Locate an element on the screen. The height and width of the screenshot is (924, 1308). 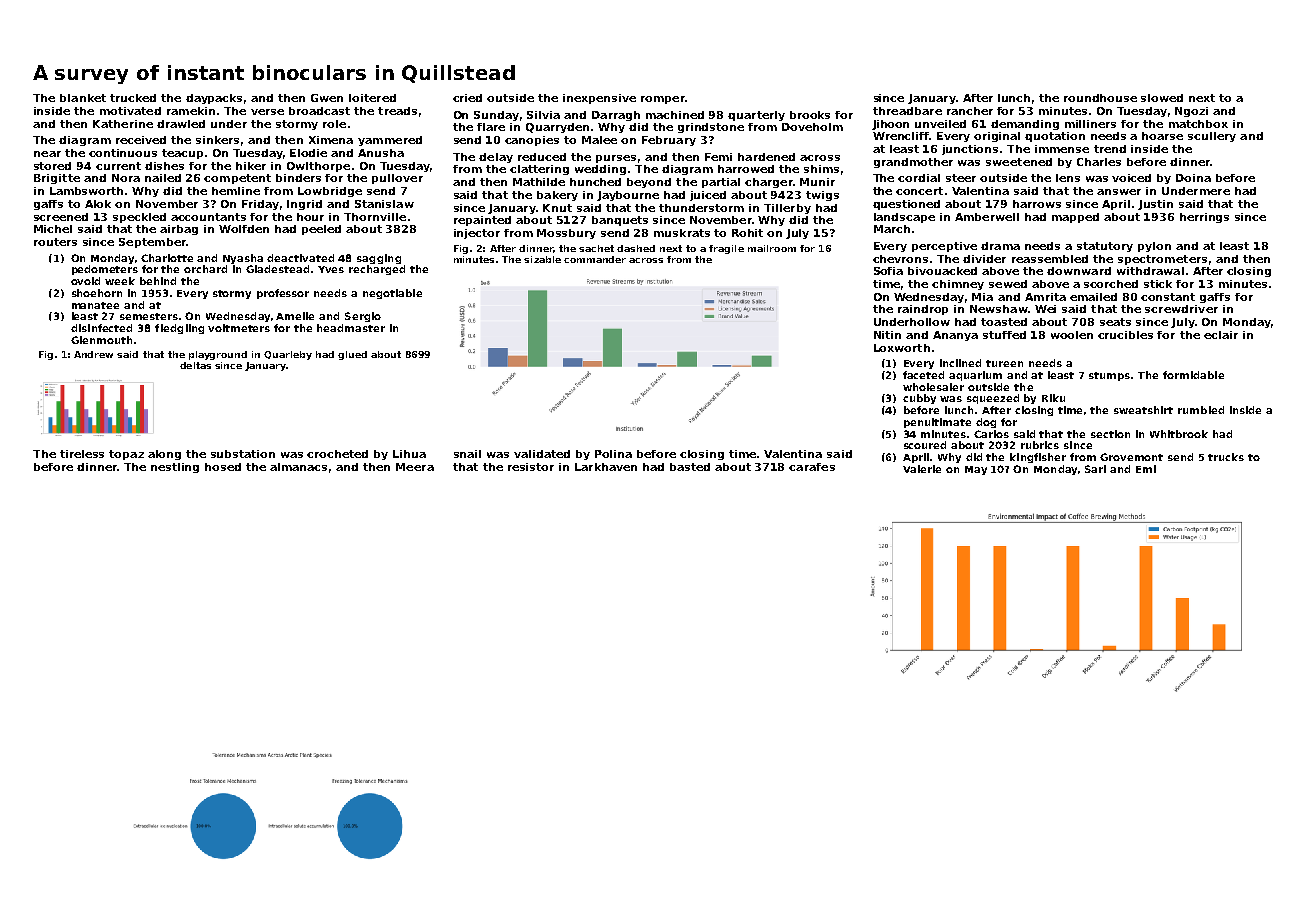
flare is located at coordinates (491, 127).
